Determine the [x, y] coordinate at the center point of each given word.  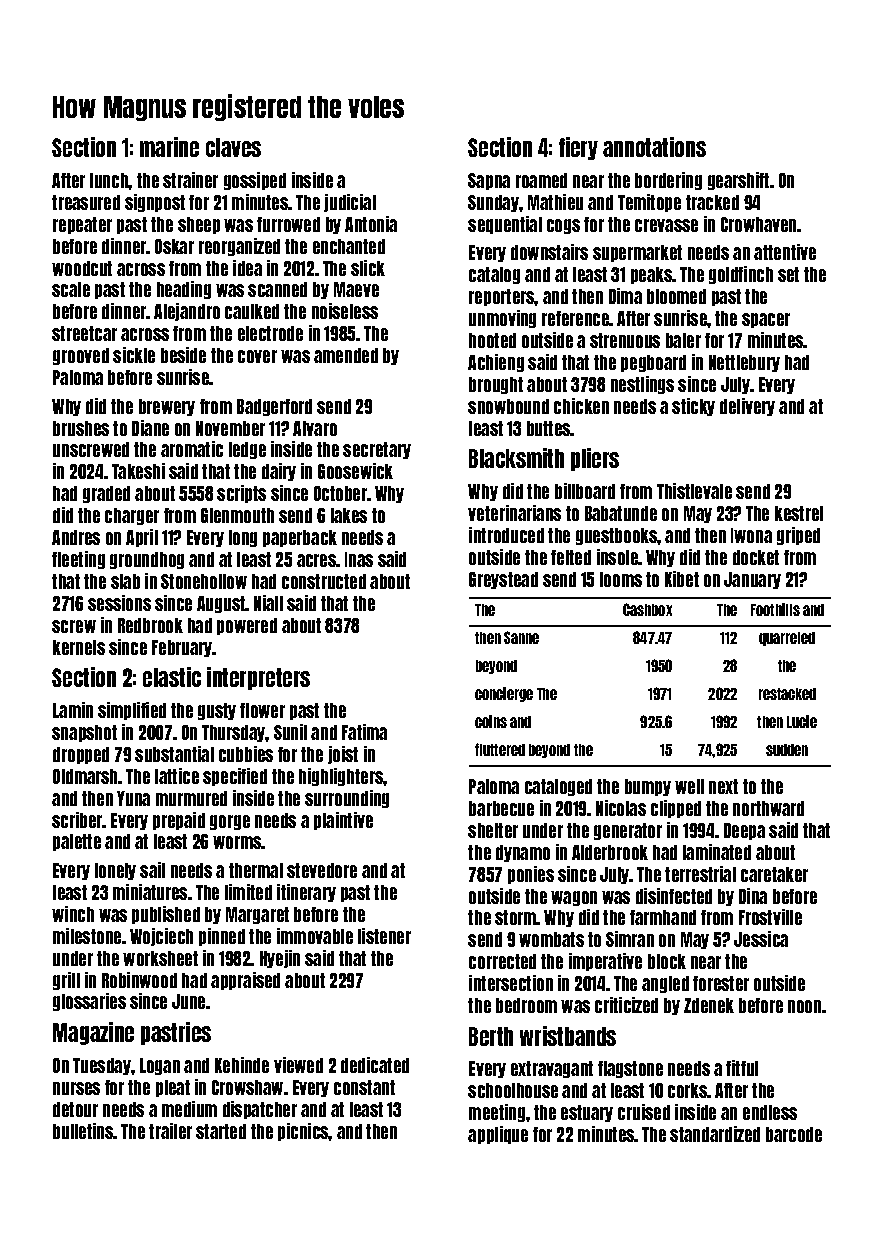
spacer [766, 320]
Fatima [364, 732]
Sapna [489, 181]
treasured [86, 202]
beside [183, 355]
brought [496, 385]
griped [798, 536]
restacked [787, 694]
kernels [79, 647]
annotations [654, 147]
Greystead [503, 580]
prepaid [179, 821]
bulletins [83, 1131]
